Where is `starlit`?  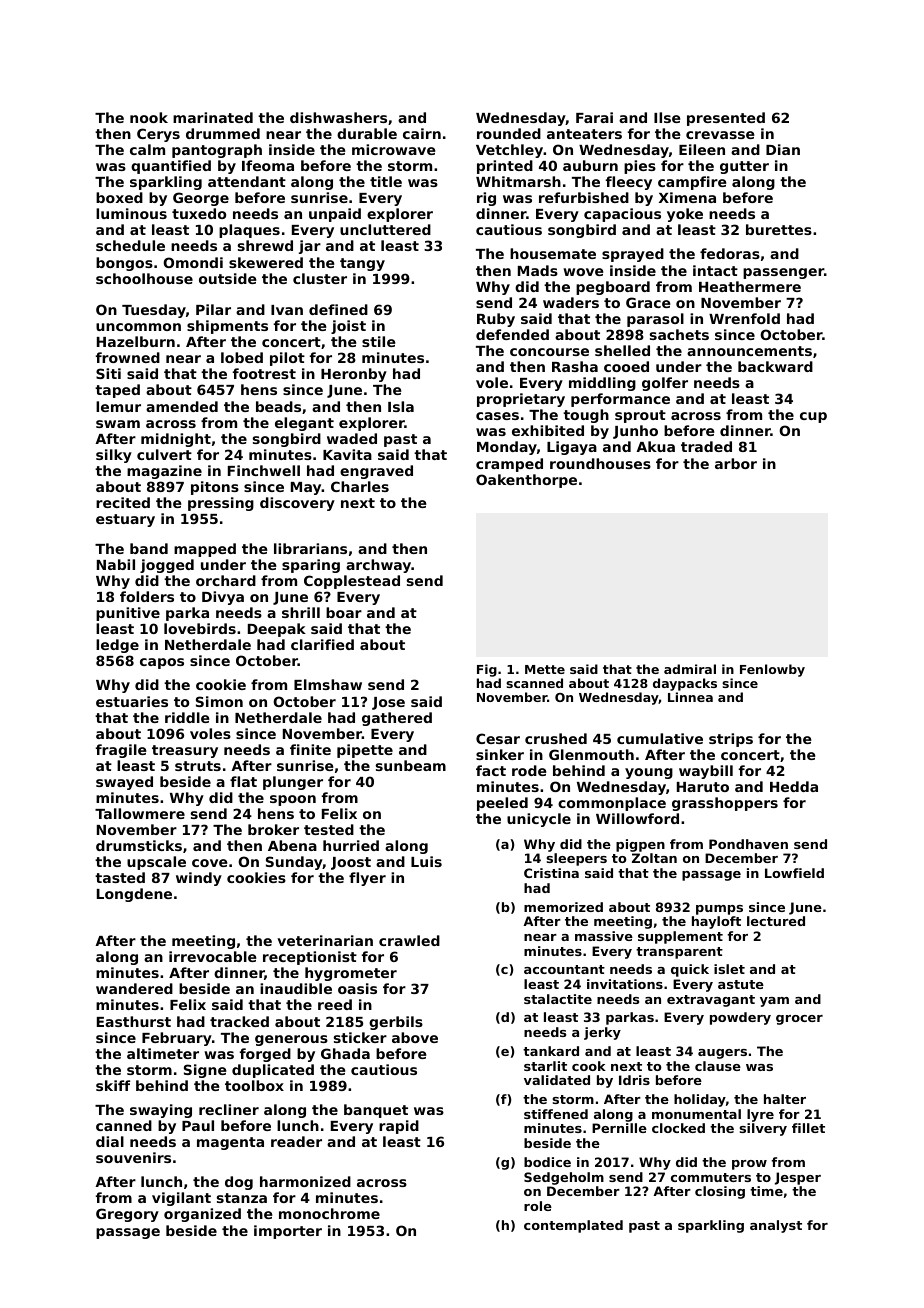
starlit is located at coordinates (545, 1066).
